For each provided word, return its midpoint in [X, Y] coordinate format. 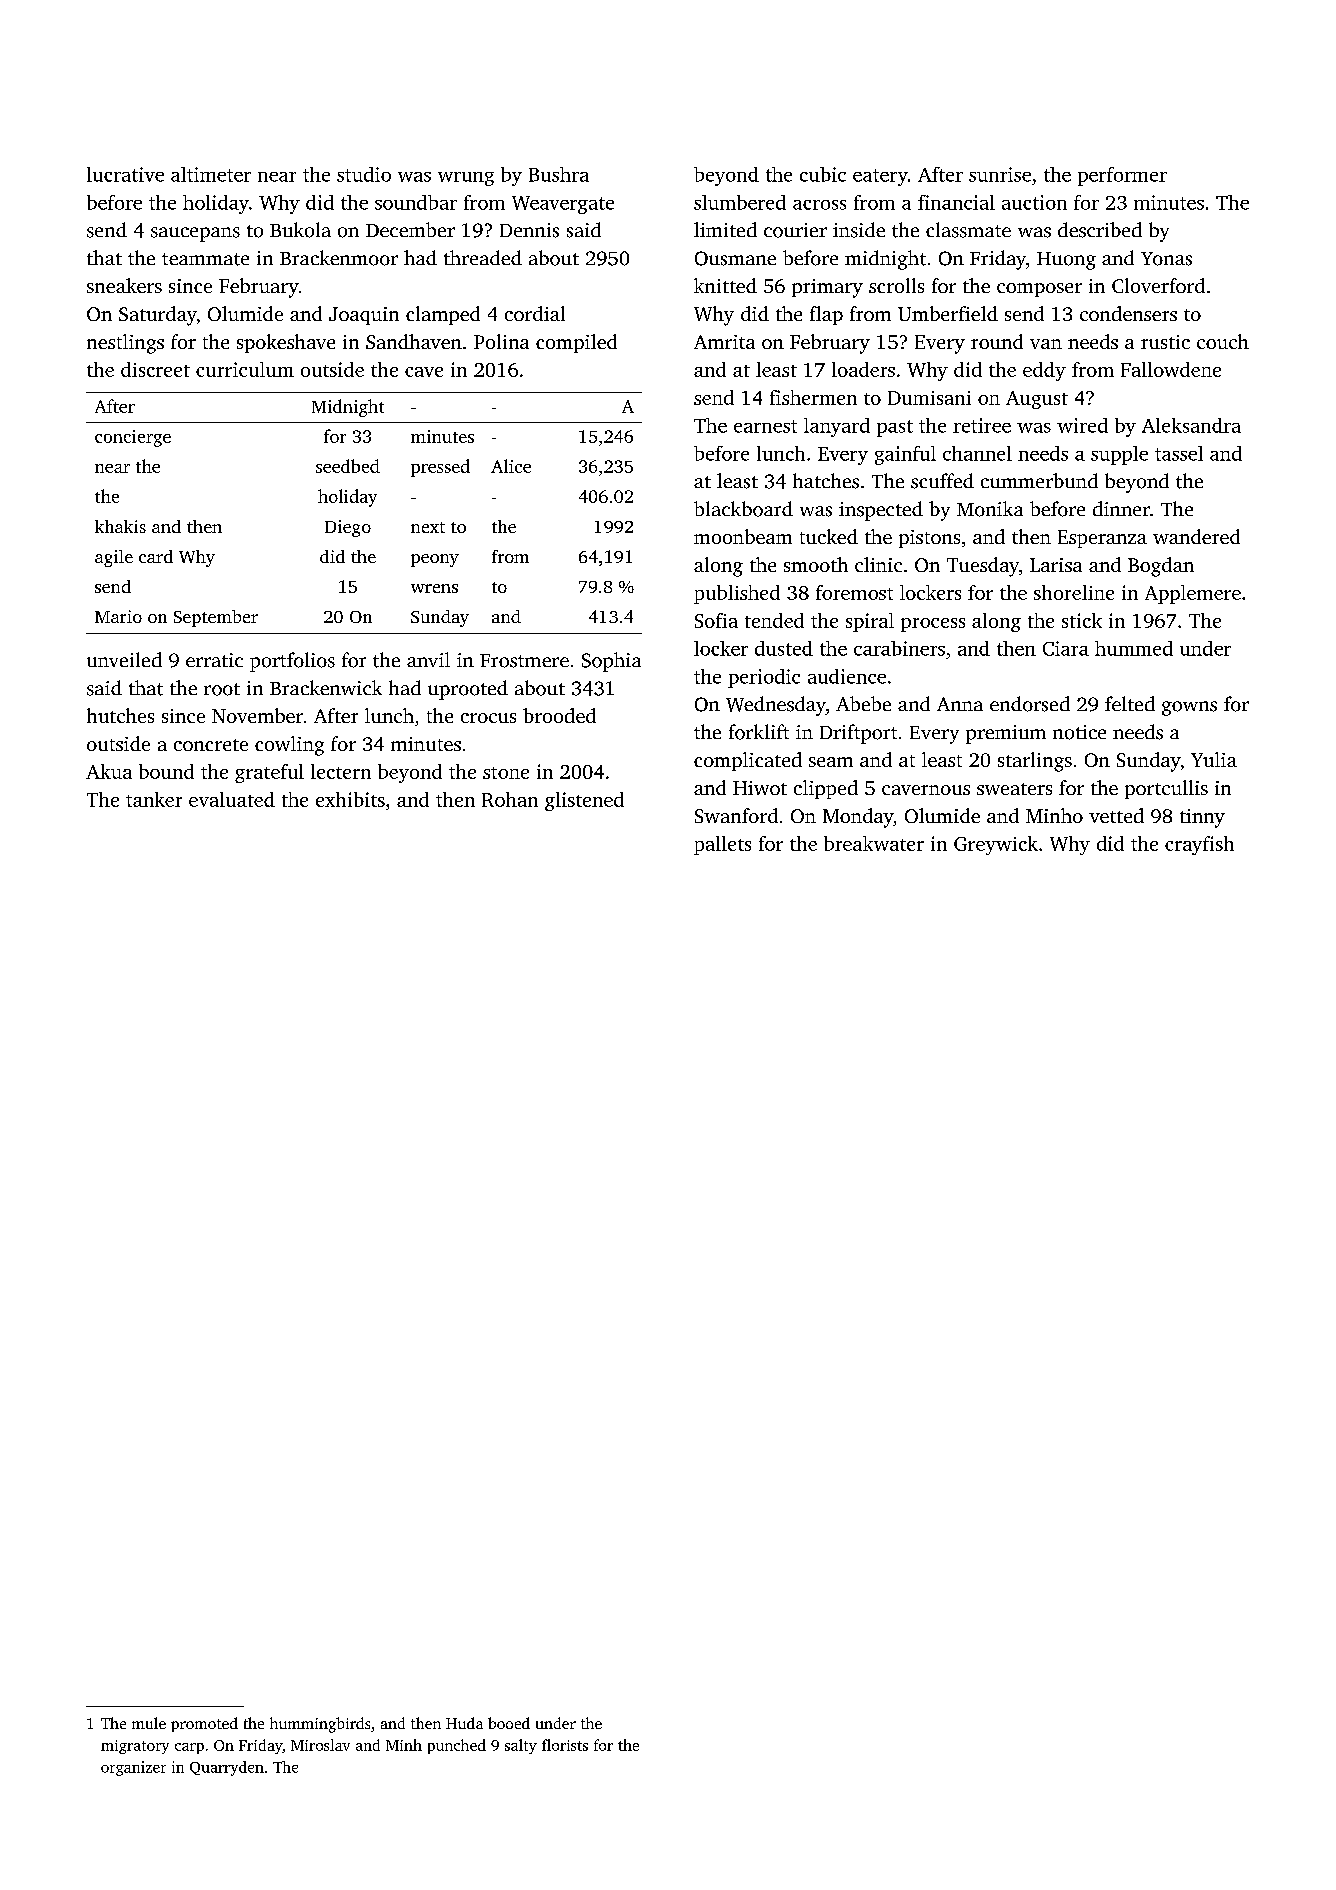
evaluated [232, 799]
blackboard [743, 509]
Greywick [996, 845]
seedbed [348, 466]
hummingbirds [320, 1725]
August [1037, 400]
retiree [982, 425]
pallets [722, 845]
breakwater [874, 843]
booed [509, 1723]
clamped [443, 315]
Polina [501, 341]
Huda [464, 1723]
